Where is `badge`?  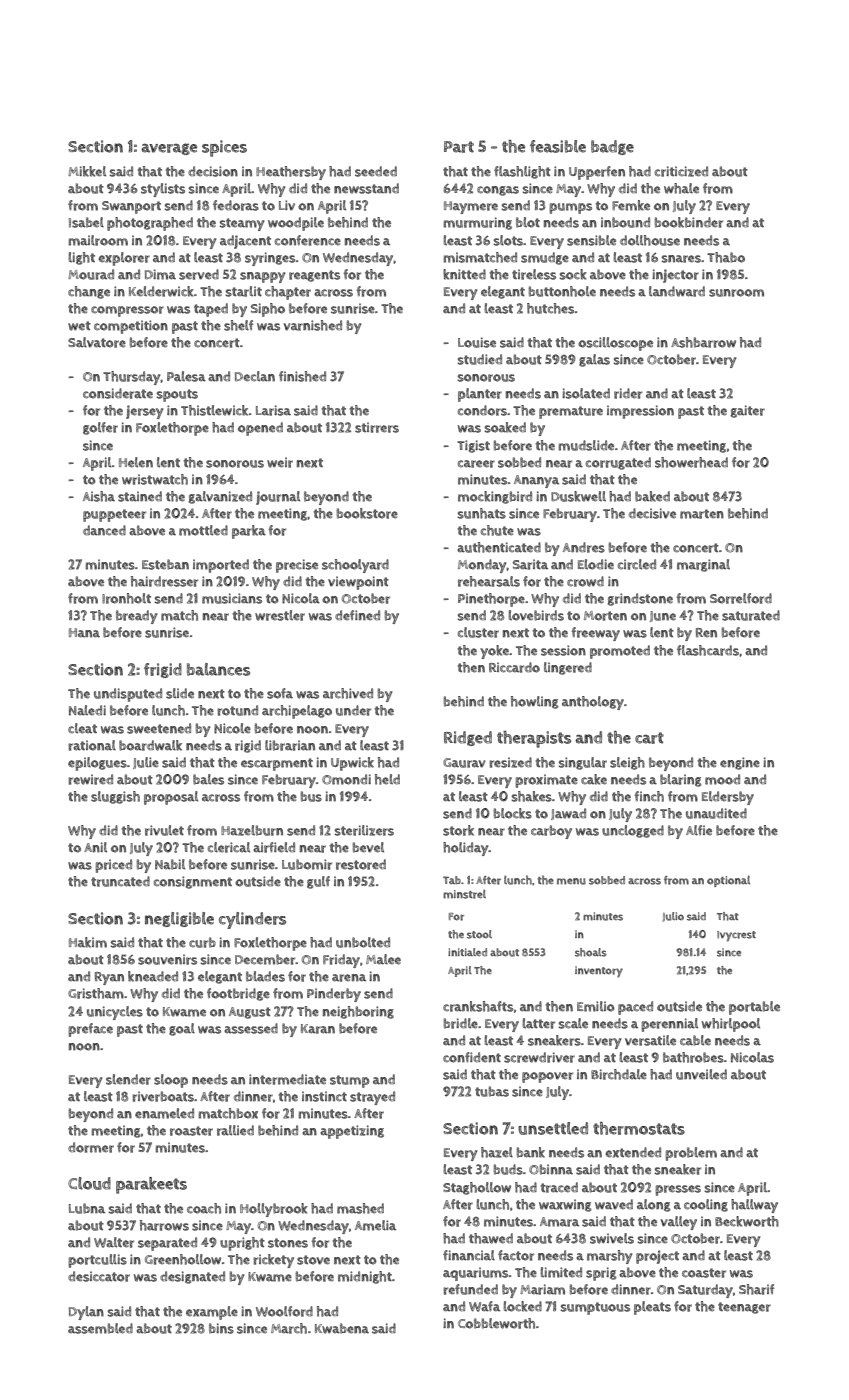
badge is located at coordinates (612, 147).
